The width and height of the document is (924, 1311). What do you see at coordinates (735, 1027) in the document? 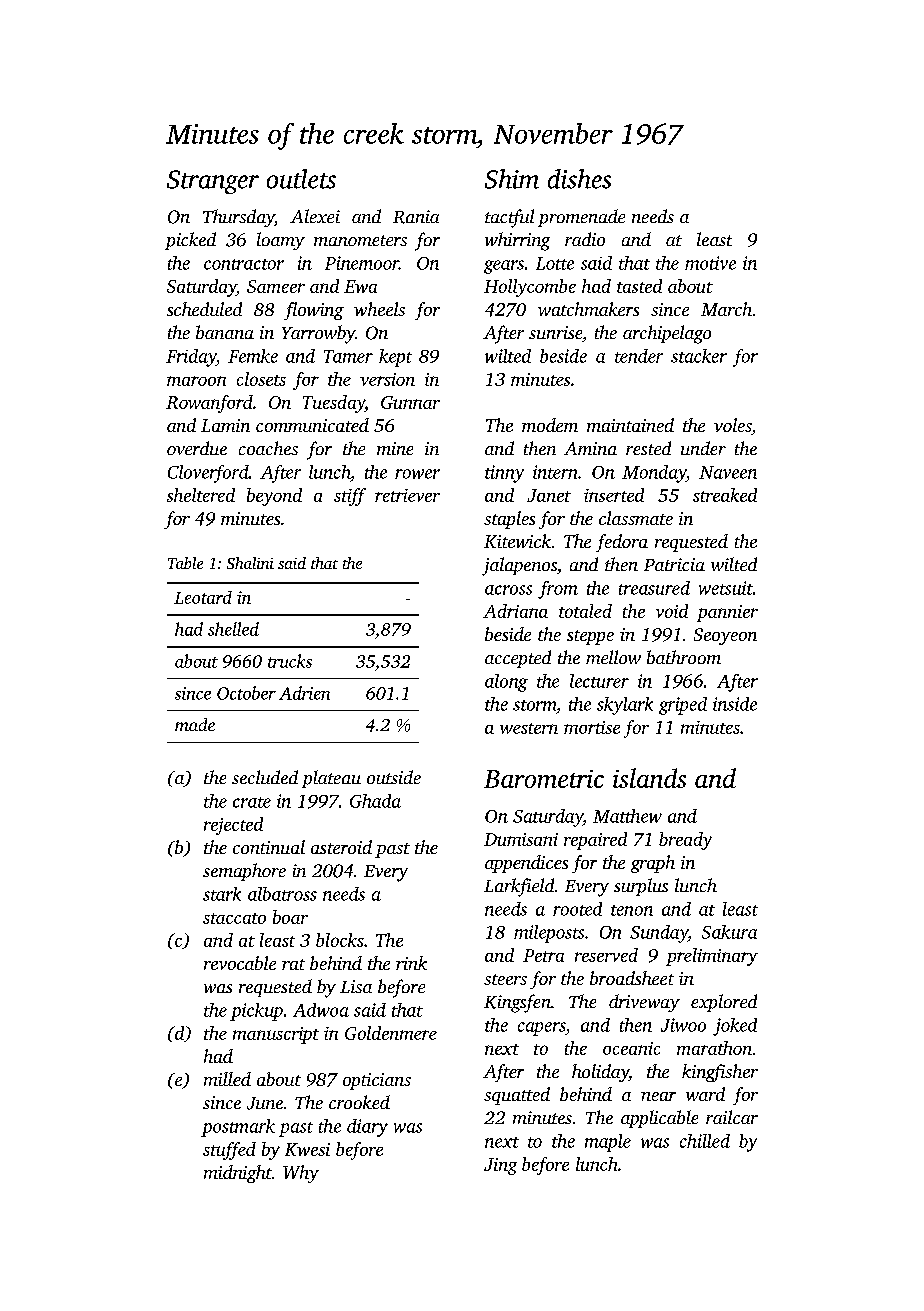
I see `joked` at bounding box center [735, 1027].
